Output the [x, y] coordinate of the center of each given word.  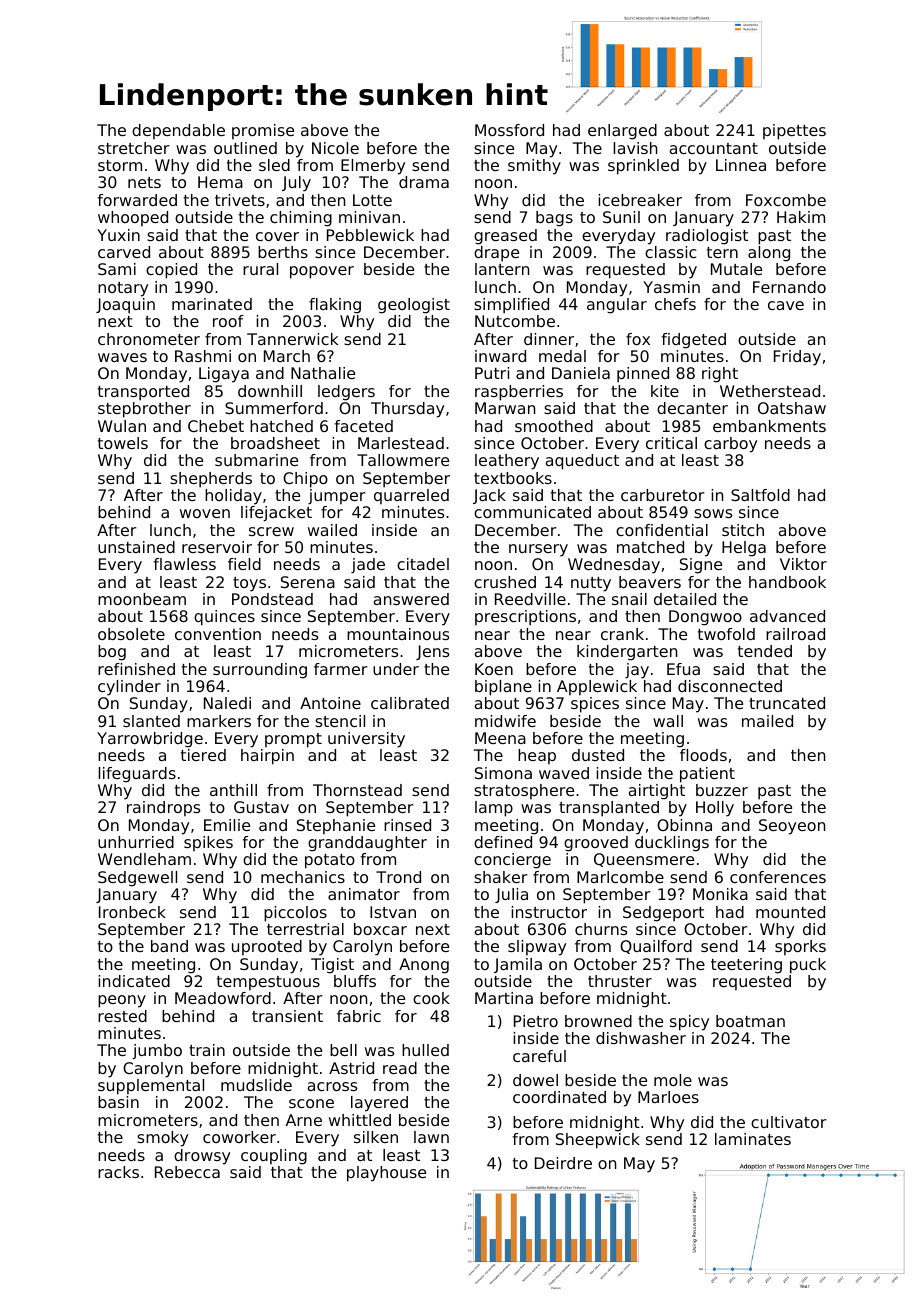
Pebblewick [370, 235]
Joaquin [125, 306]
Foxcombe [786, 200]
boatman [750, 1021]
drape [496, 254]
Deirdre [563, 1163]
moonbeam [142, 599]
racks [118, 1172]
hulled [425, 1050]
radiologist [707, 237]
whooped [133, 219]
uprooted [267, 948]
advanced [787, 616]
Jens [432, 652]
